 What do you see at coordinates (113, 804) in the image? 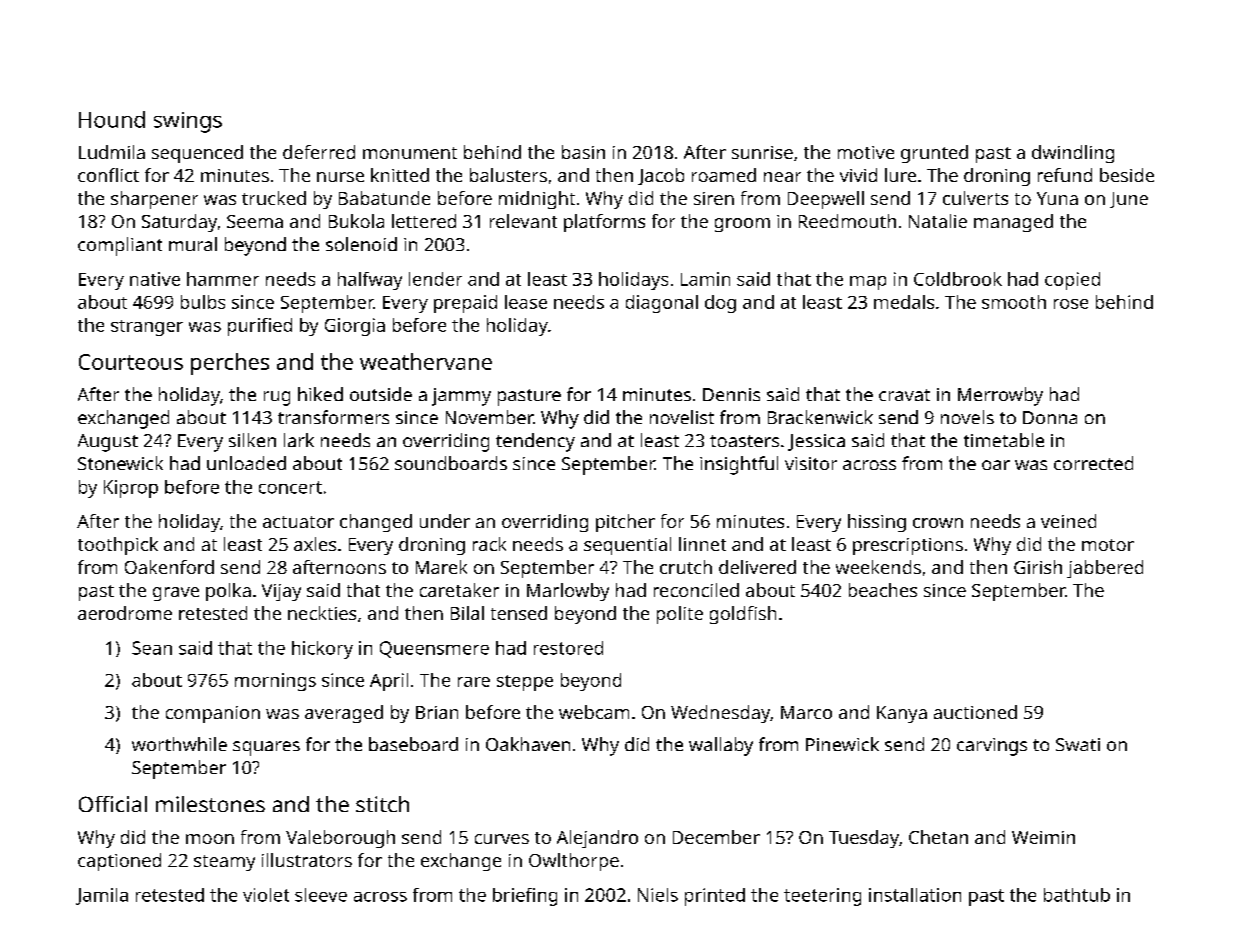
I see `Official` at bounding box center [113, 804].
